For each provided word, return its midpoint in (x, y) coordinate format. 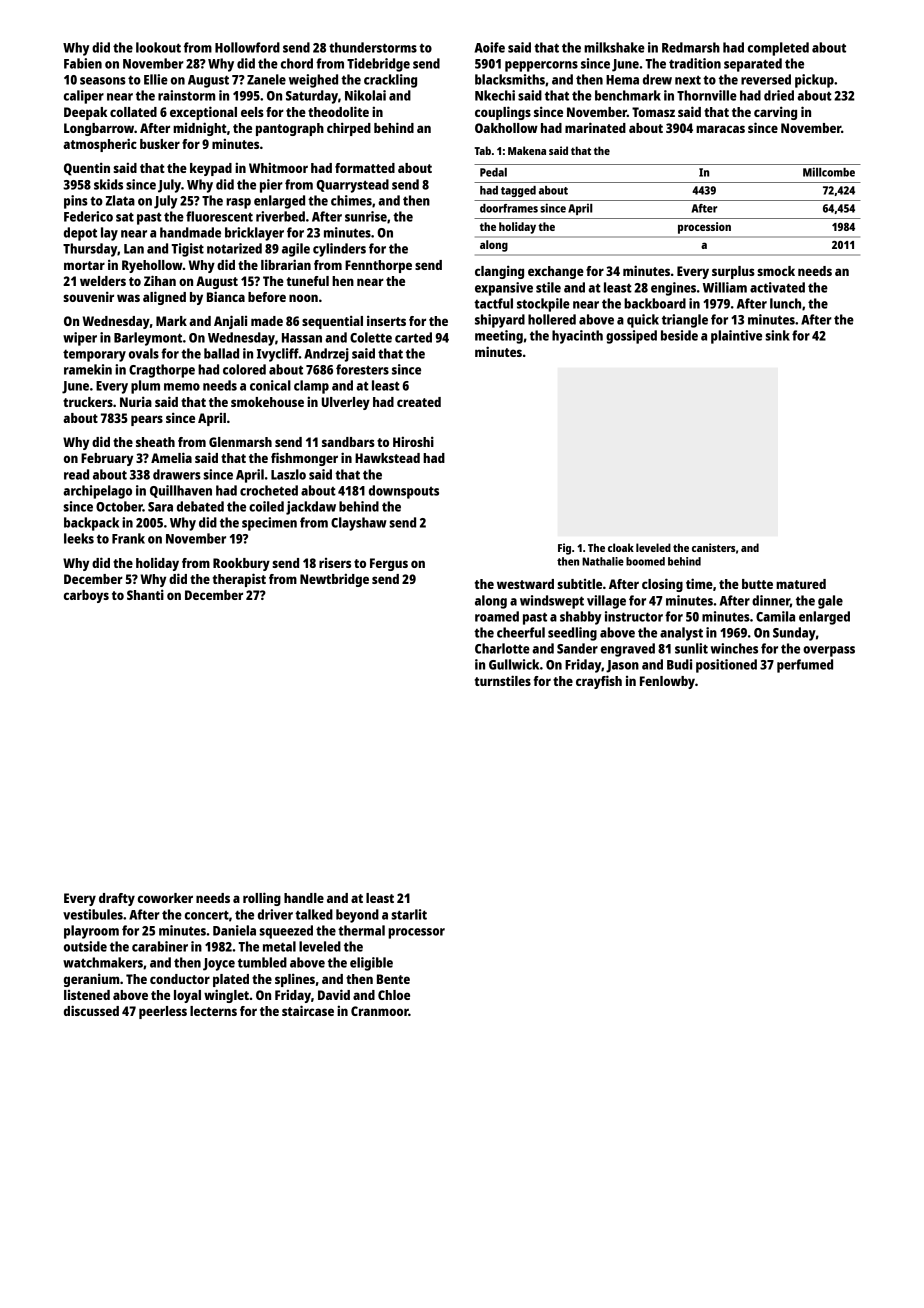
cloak (621, 547)
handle (304, 898)
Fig (564, 549)
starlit (409, 914)
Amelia (171, 457)
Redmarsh (691, 47)
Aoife (489, 47)
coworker (165, 898)
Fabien (83, 63)
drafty (117, 899)
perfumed (805, 666)
